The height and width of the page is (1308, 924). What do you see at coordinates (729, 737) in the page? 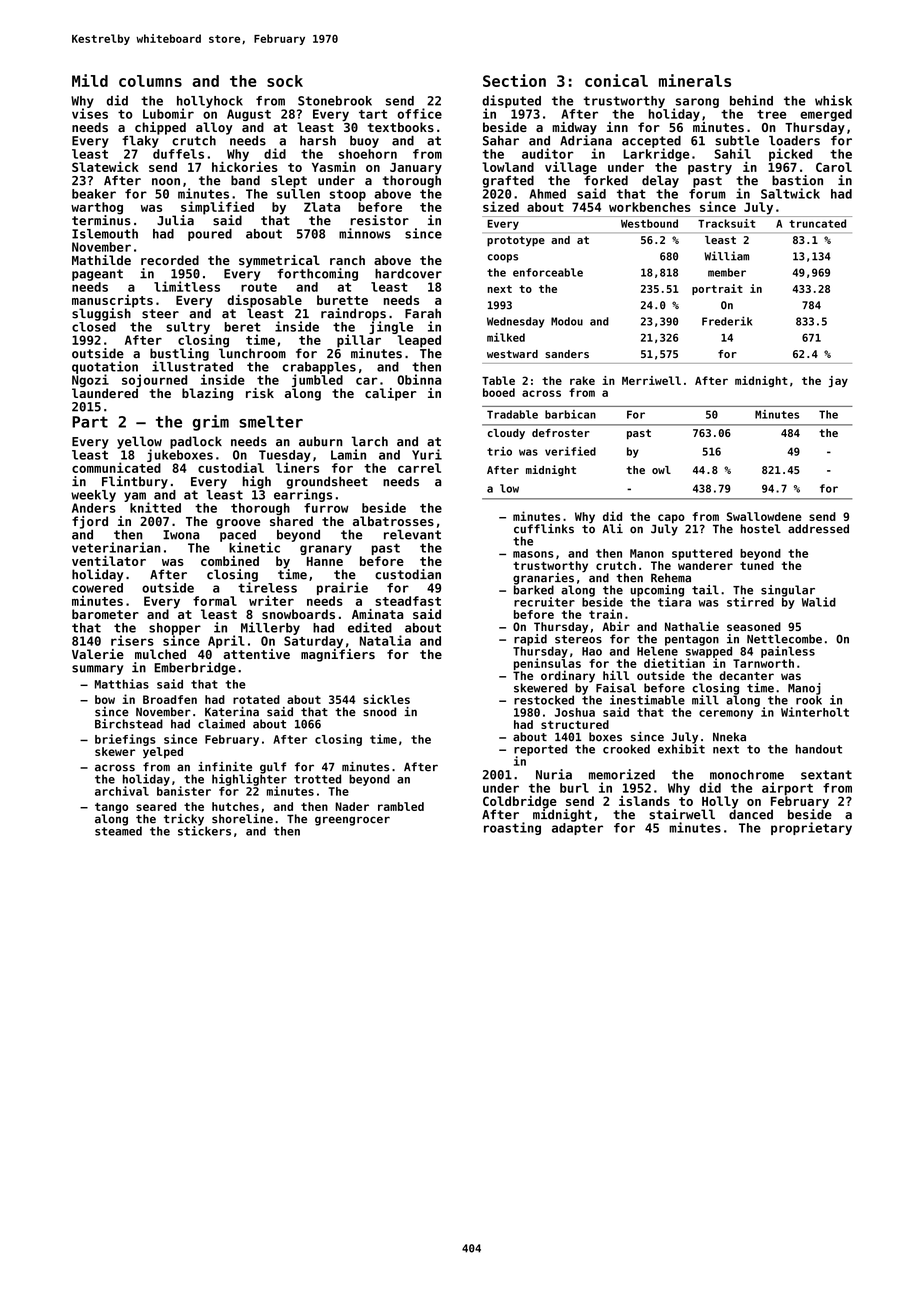
I see `Nneka` at bounding box center [729, 737].
